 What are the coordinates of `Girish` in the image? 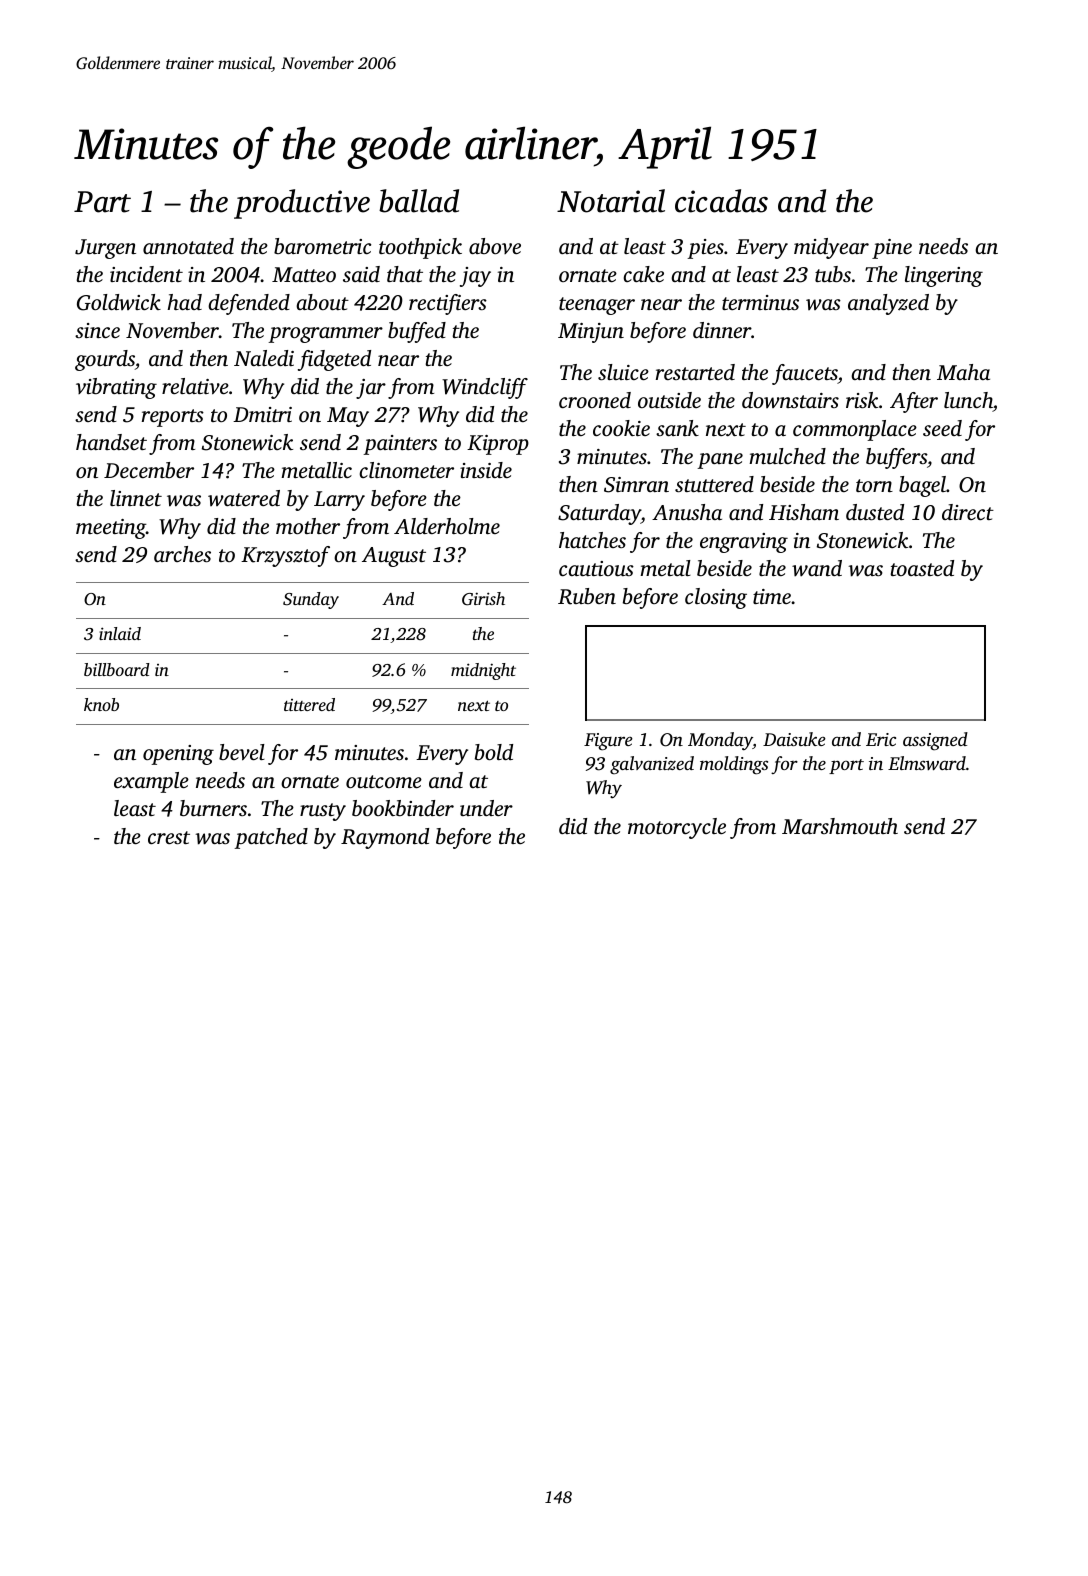 It's located at (483, 599).
